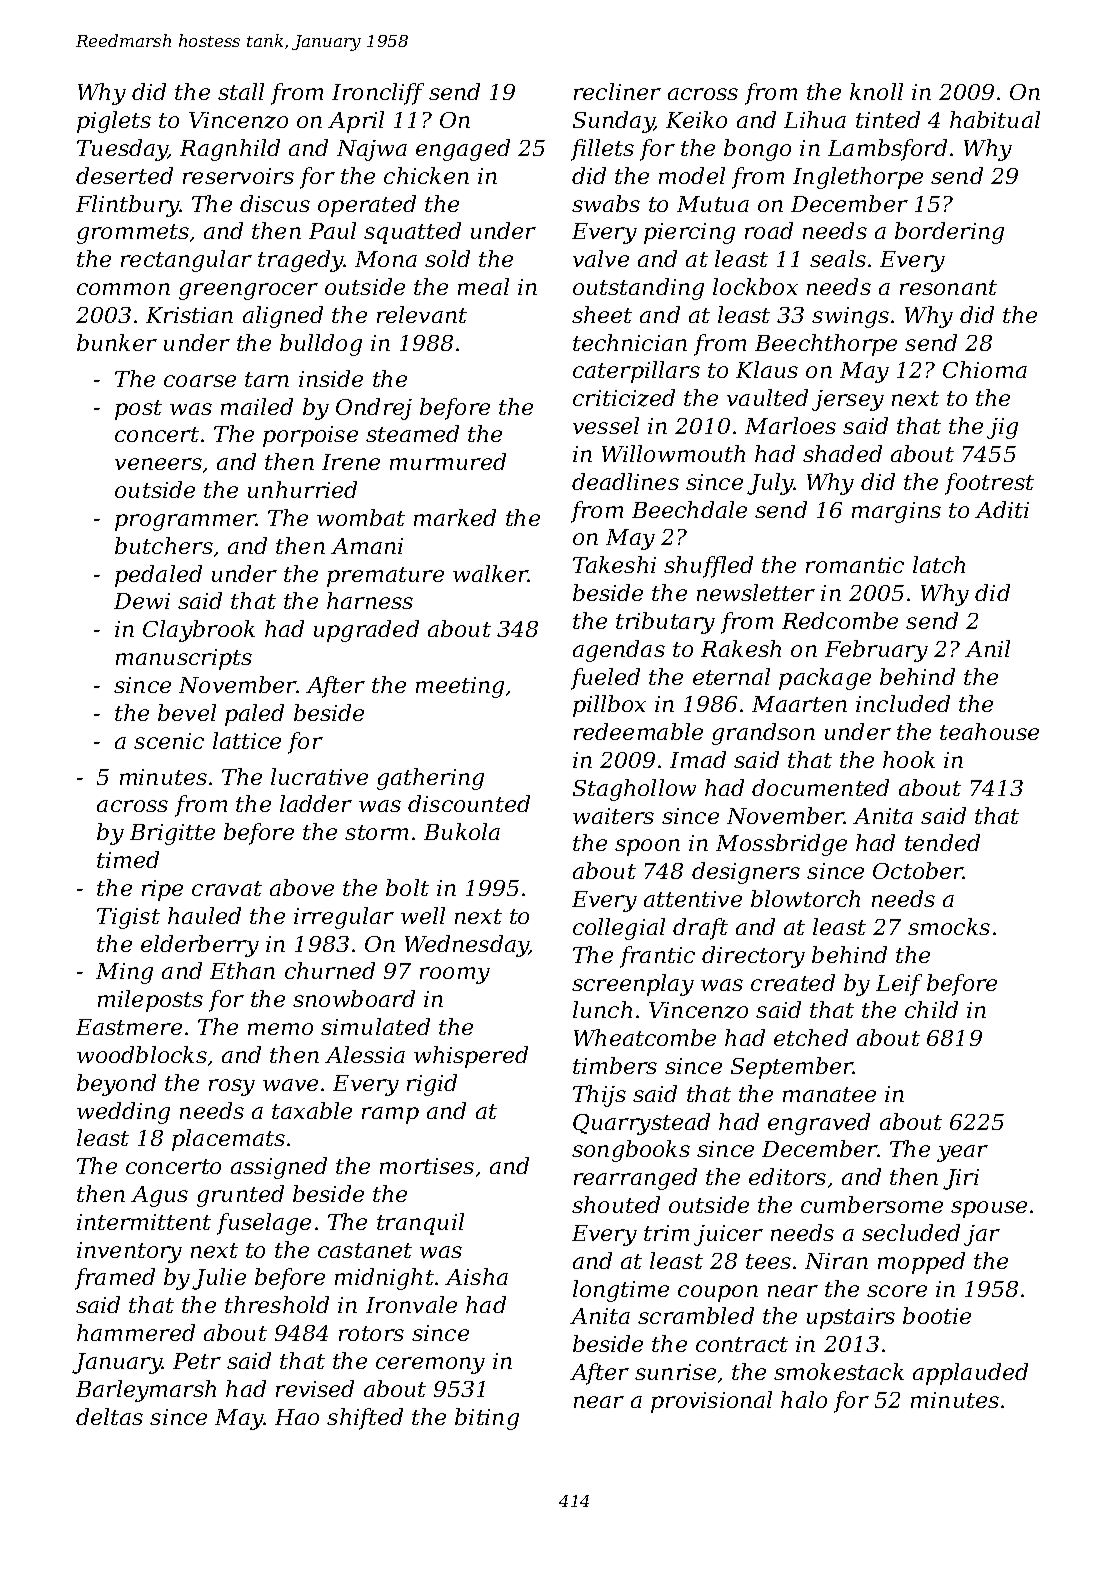 The width and height of the document is (1119, 1582). Describe the element at coordinates (158, 464) in the document. I see `veneers` at that location.
